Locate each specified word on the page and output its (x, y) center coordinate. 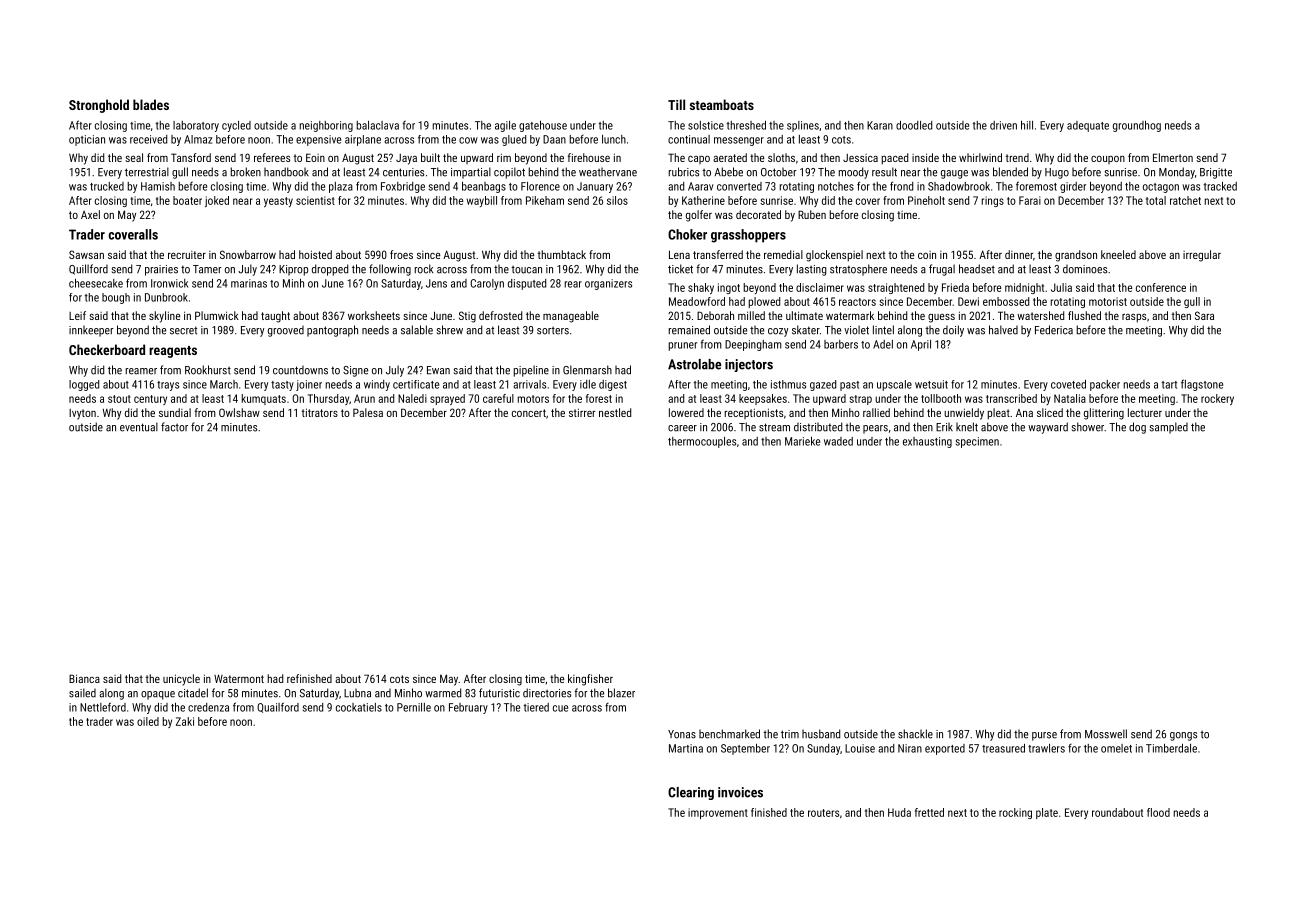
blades (151, 104)
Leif (77, 315)
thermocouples (702, 442)
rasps (1134, 318)
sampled (1169, 428)
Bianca (84, 678)
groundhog (1137, 126)
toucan (526, 270)
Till (676, 104)
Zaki (185, 721)
